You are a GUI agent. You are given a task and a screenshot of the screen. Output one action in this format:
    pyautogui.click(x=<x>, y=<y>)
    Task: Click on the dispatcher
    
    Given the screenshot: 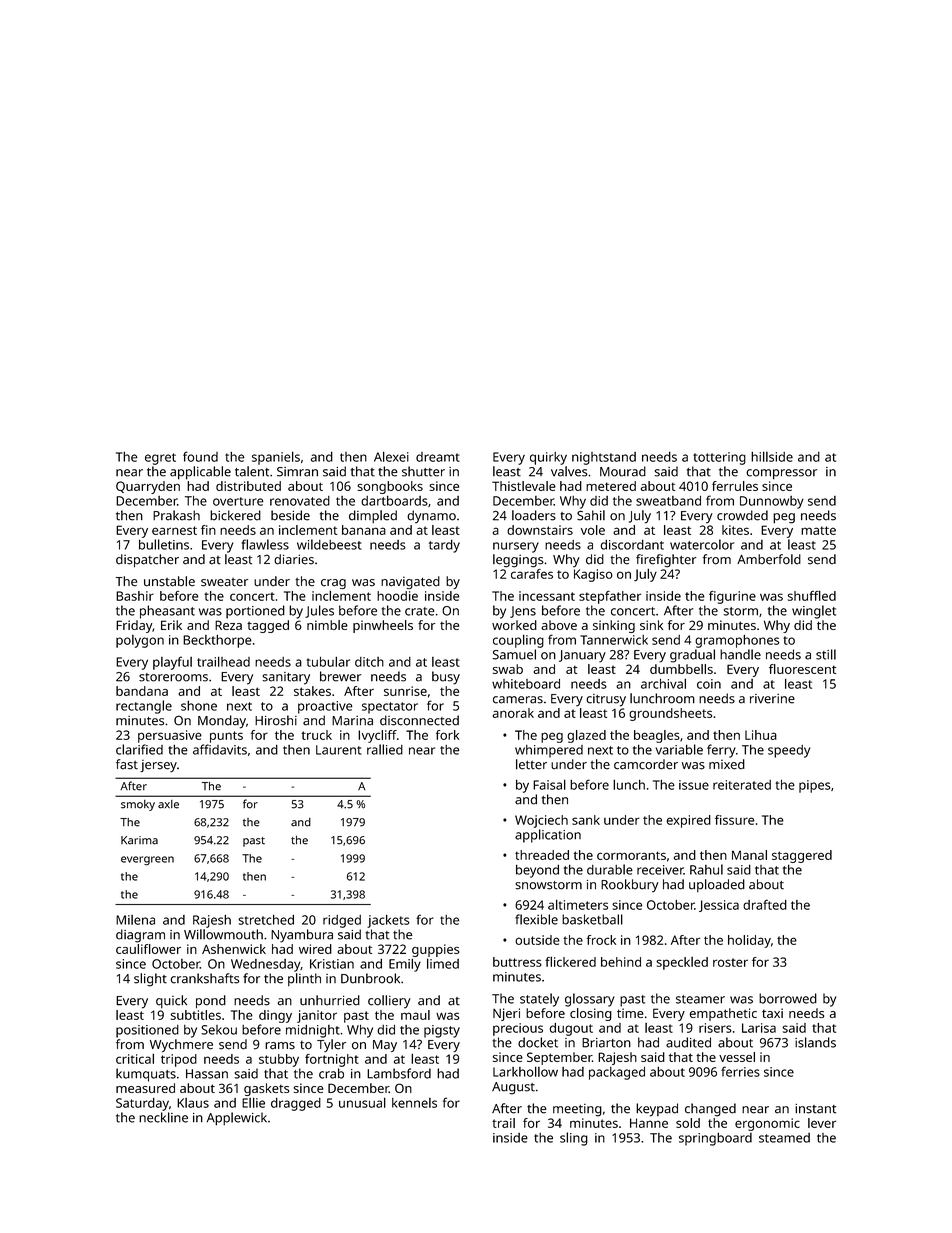 What is the action you would take?
    pyautogui.click(x=147, y=560)
